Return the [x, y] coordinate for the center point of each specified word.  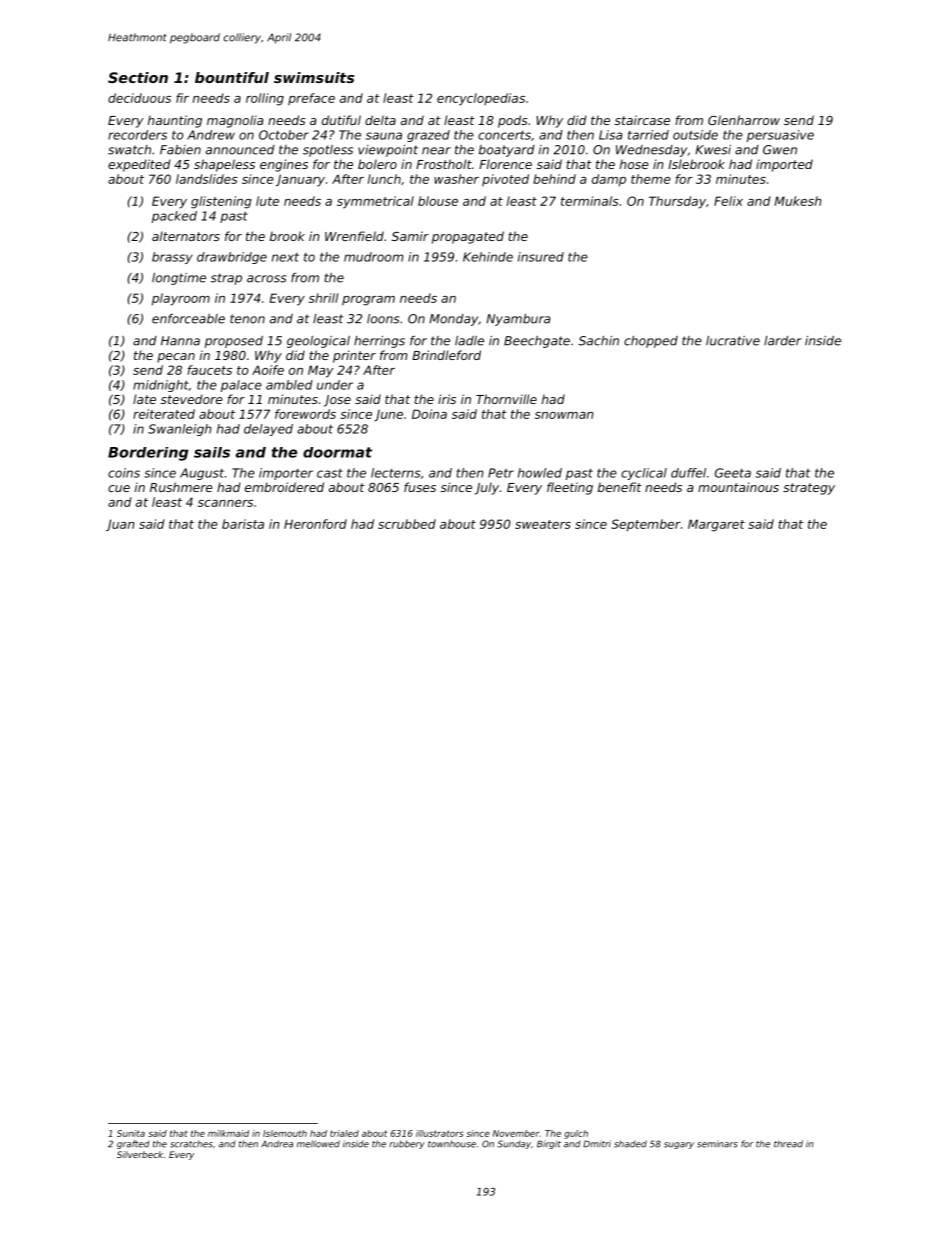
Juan [120, 525]
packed [174, 217]
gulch [576, 1134]
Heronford [315, 524]
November [516, 1133]
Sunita [131, 1133]
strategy [809, 489]
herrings [379, 342]
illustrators [440, 1133]
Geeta [733, 473]
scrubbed [407, 524]
